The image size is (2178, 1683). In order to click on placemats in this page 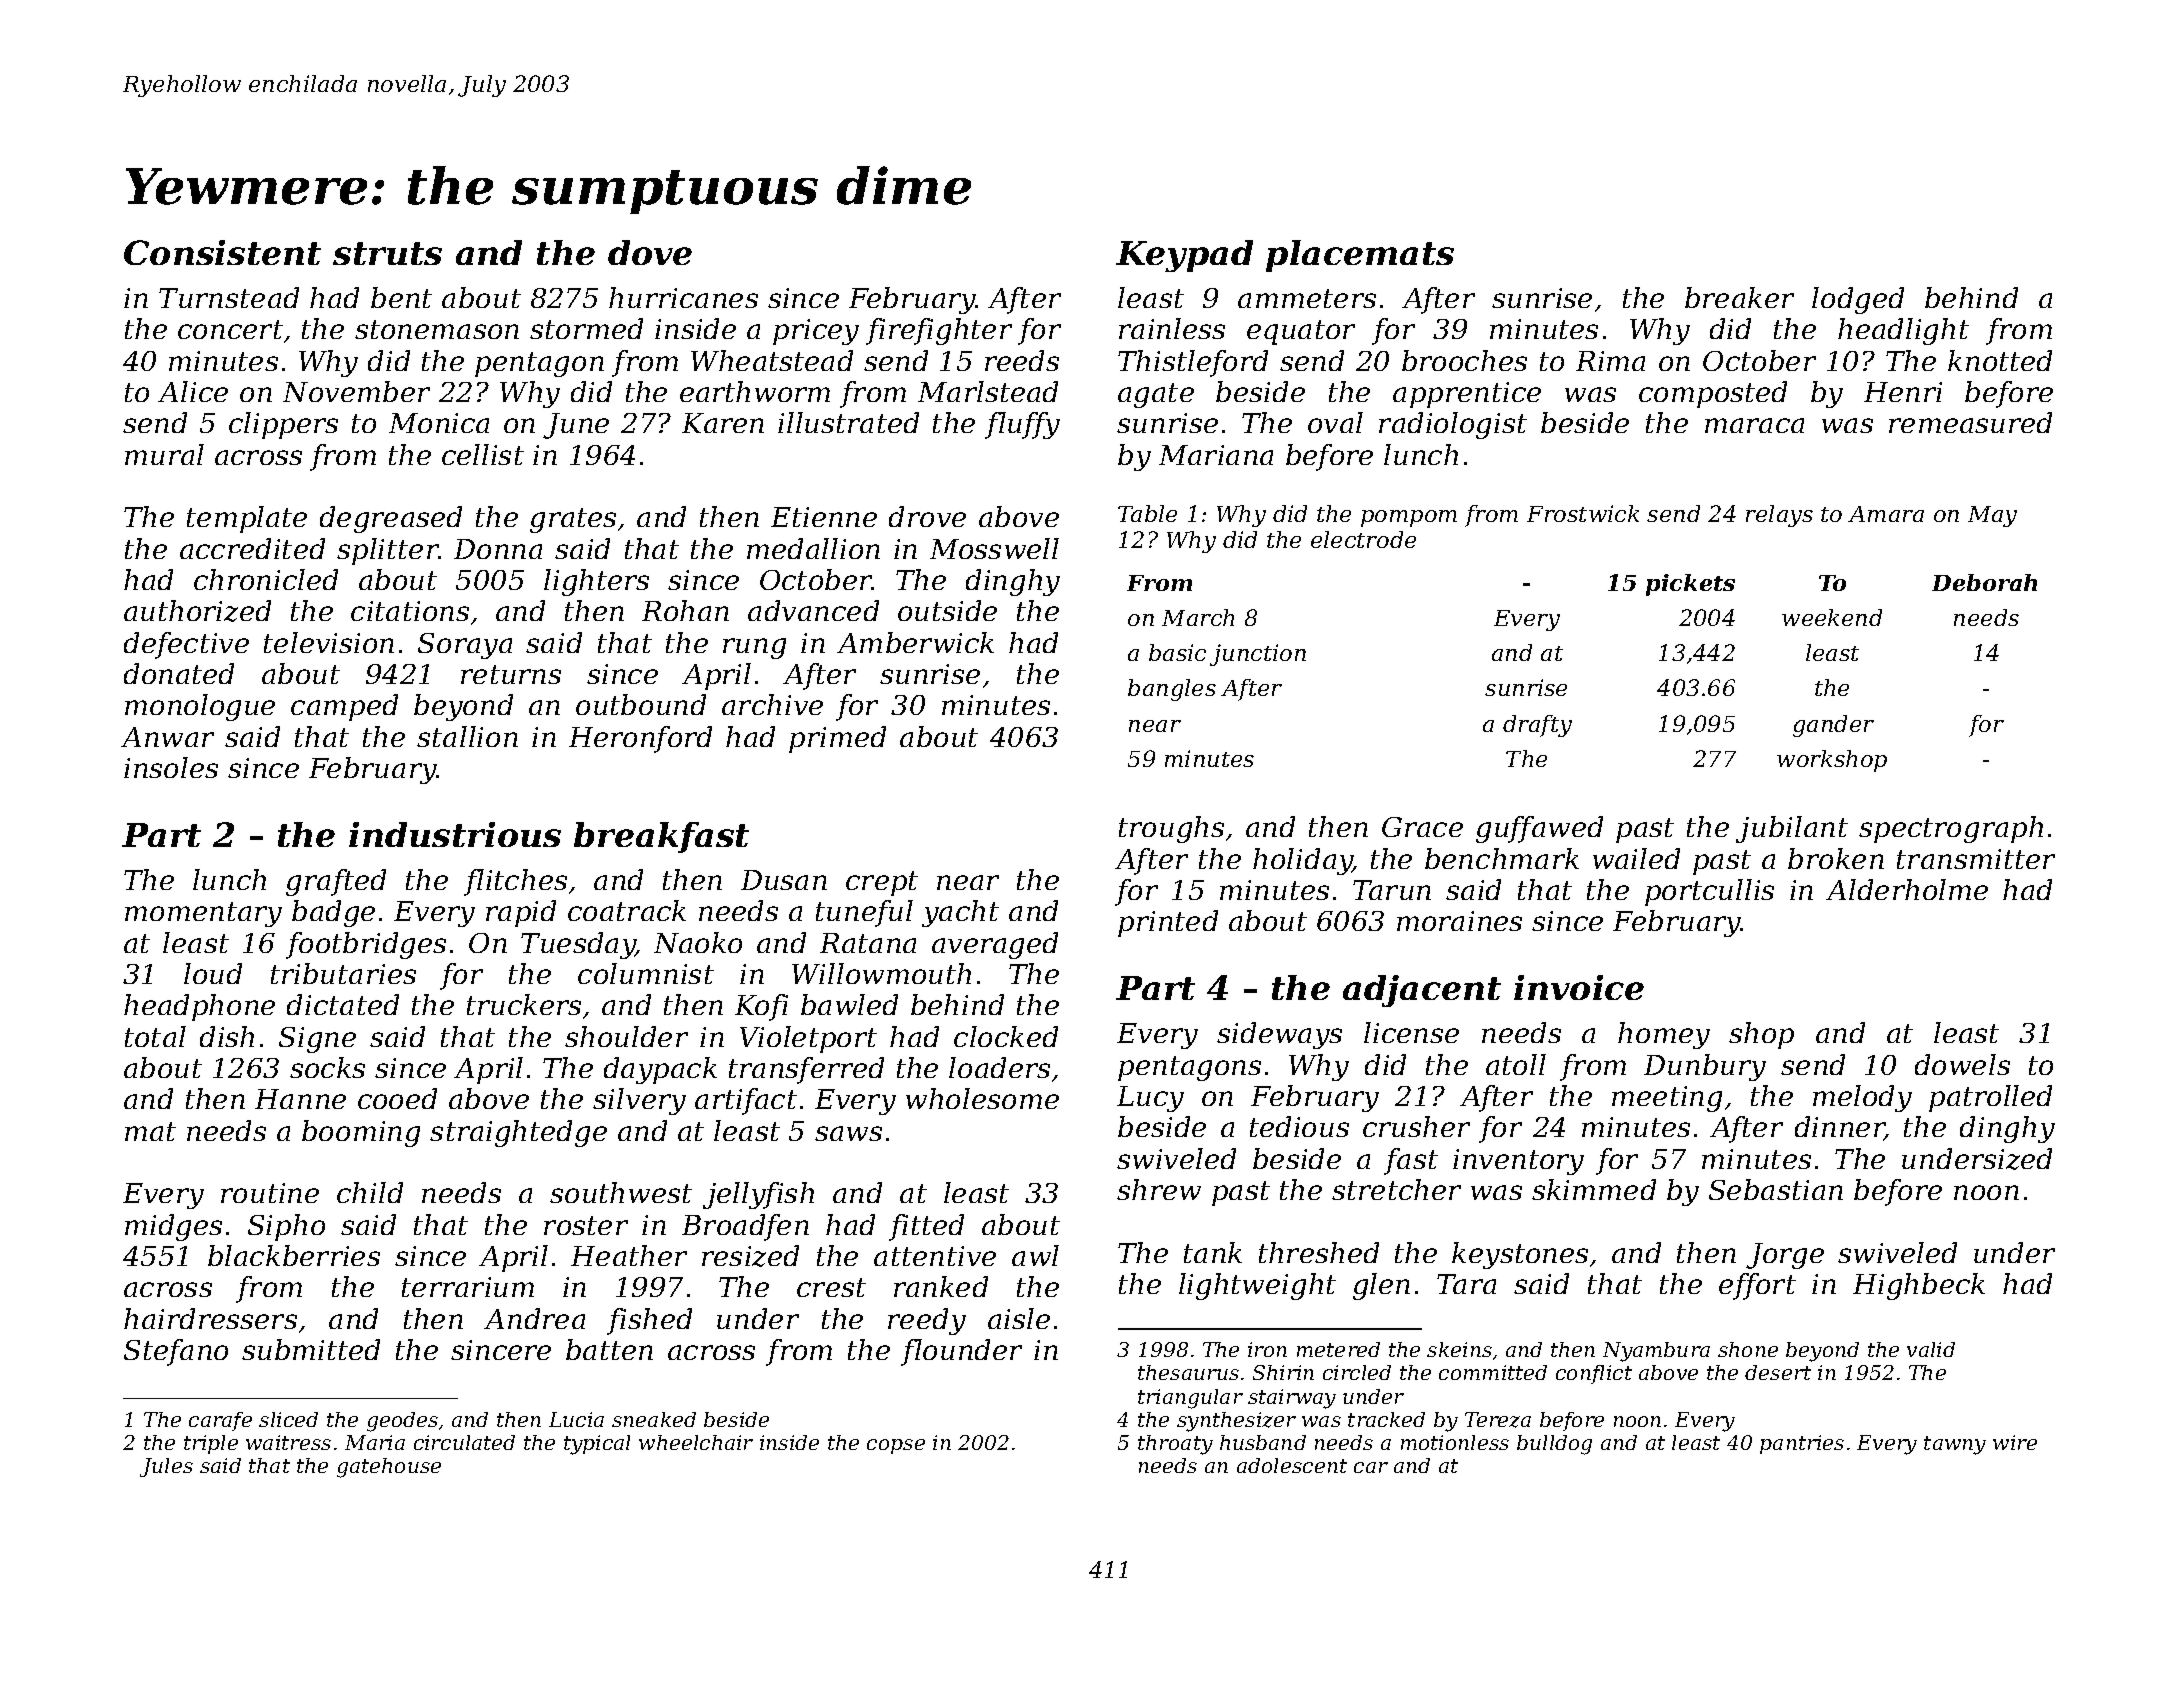, I will do `click(1360, 256)`.
